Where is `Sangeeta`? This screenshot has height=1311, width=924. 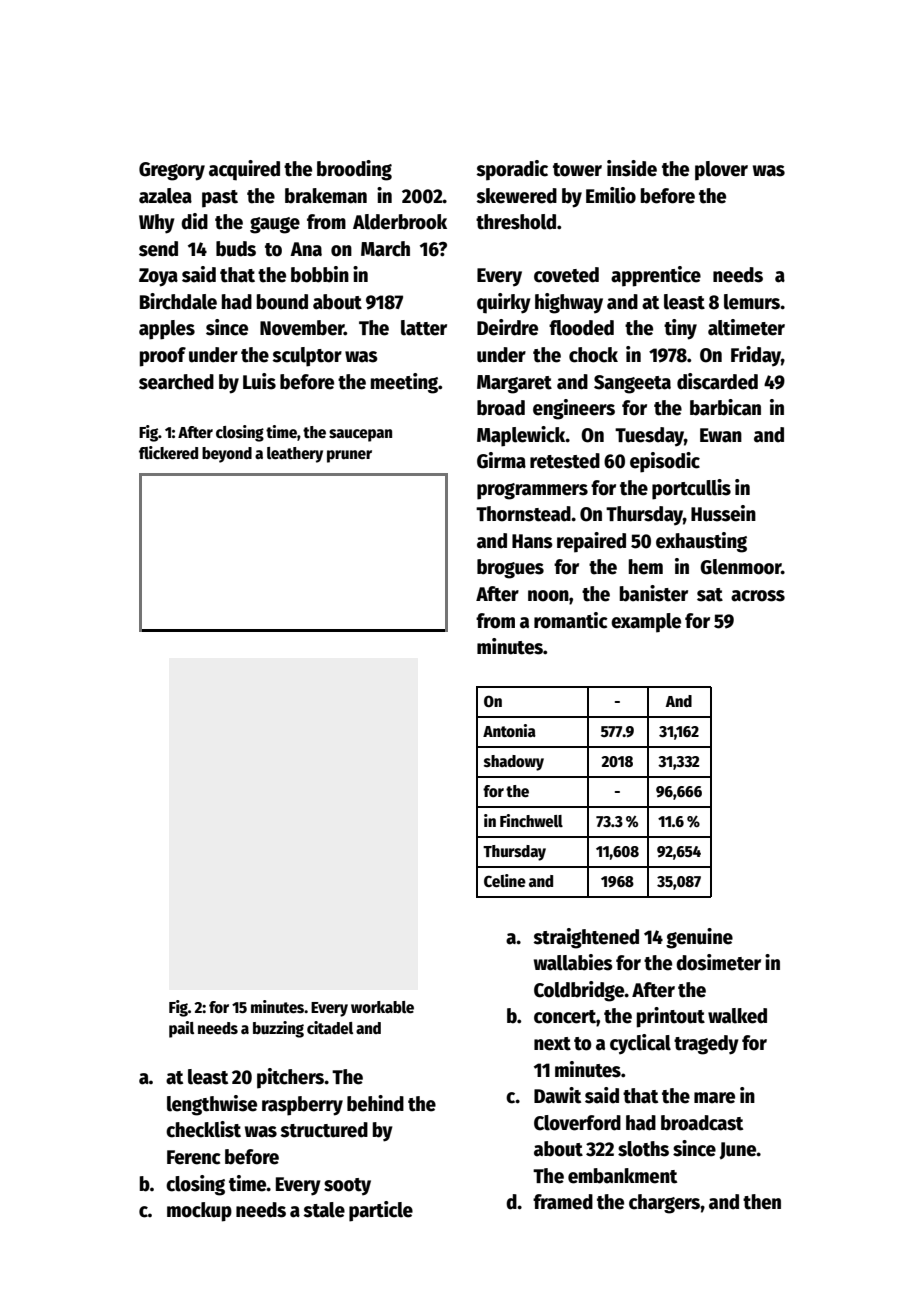
Sangeeta is located at coordinates (632, 384).
